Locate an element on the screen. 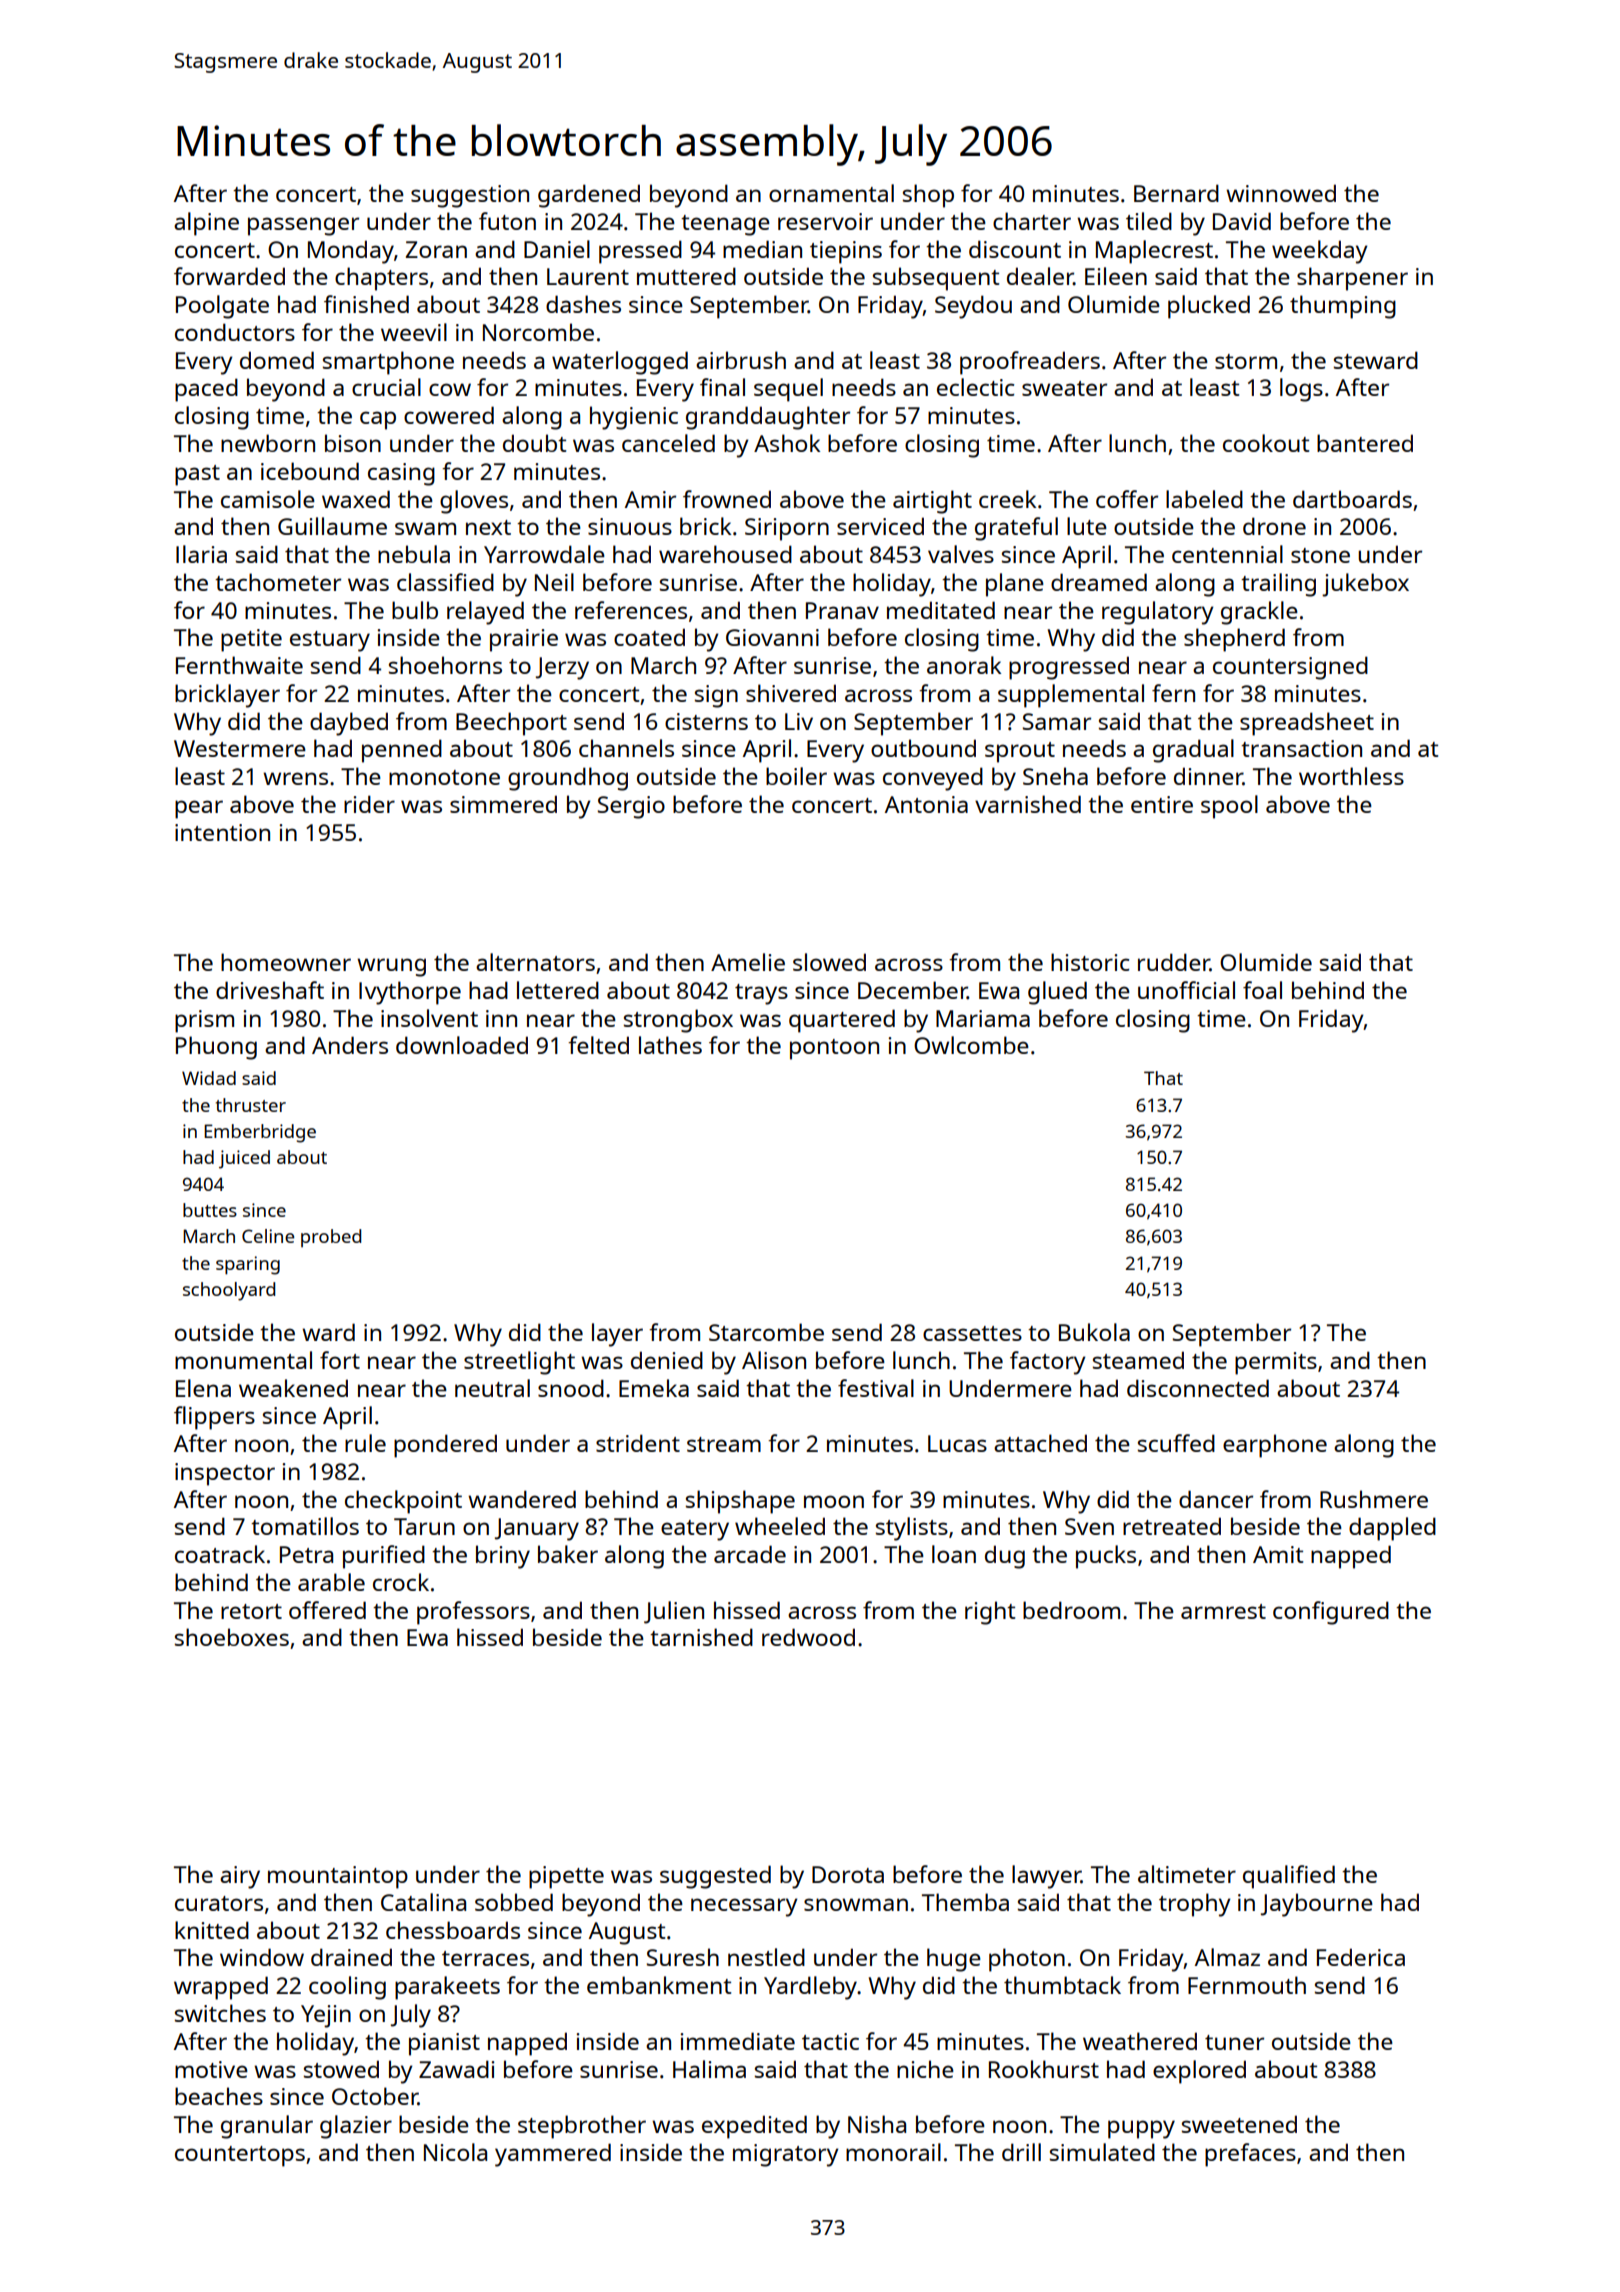 The width and height of the screenshot is (1620, 2292). storm is located at coordinates (1246, 361).
